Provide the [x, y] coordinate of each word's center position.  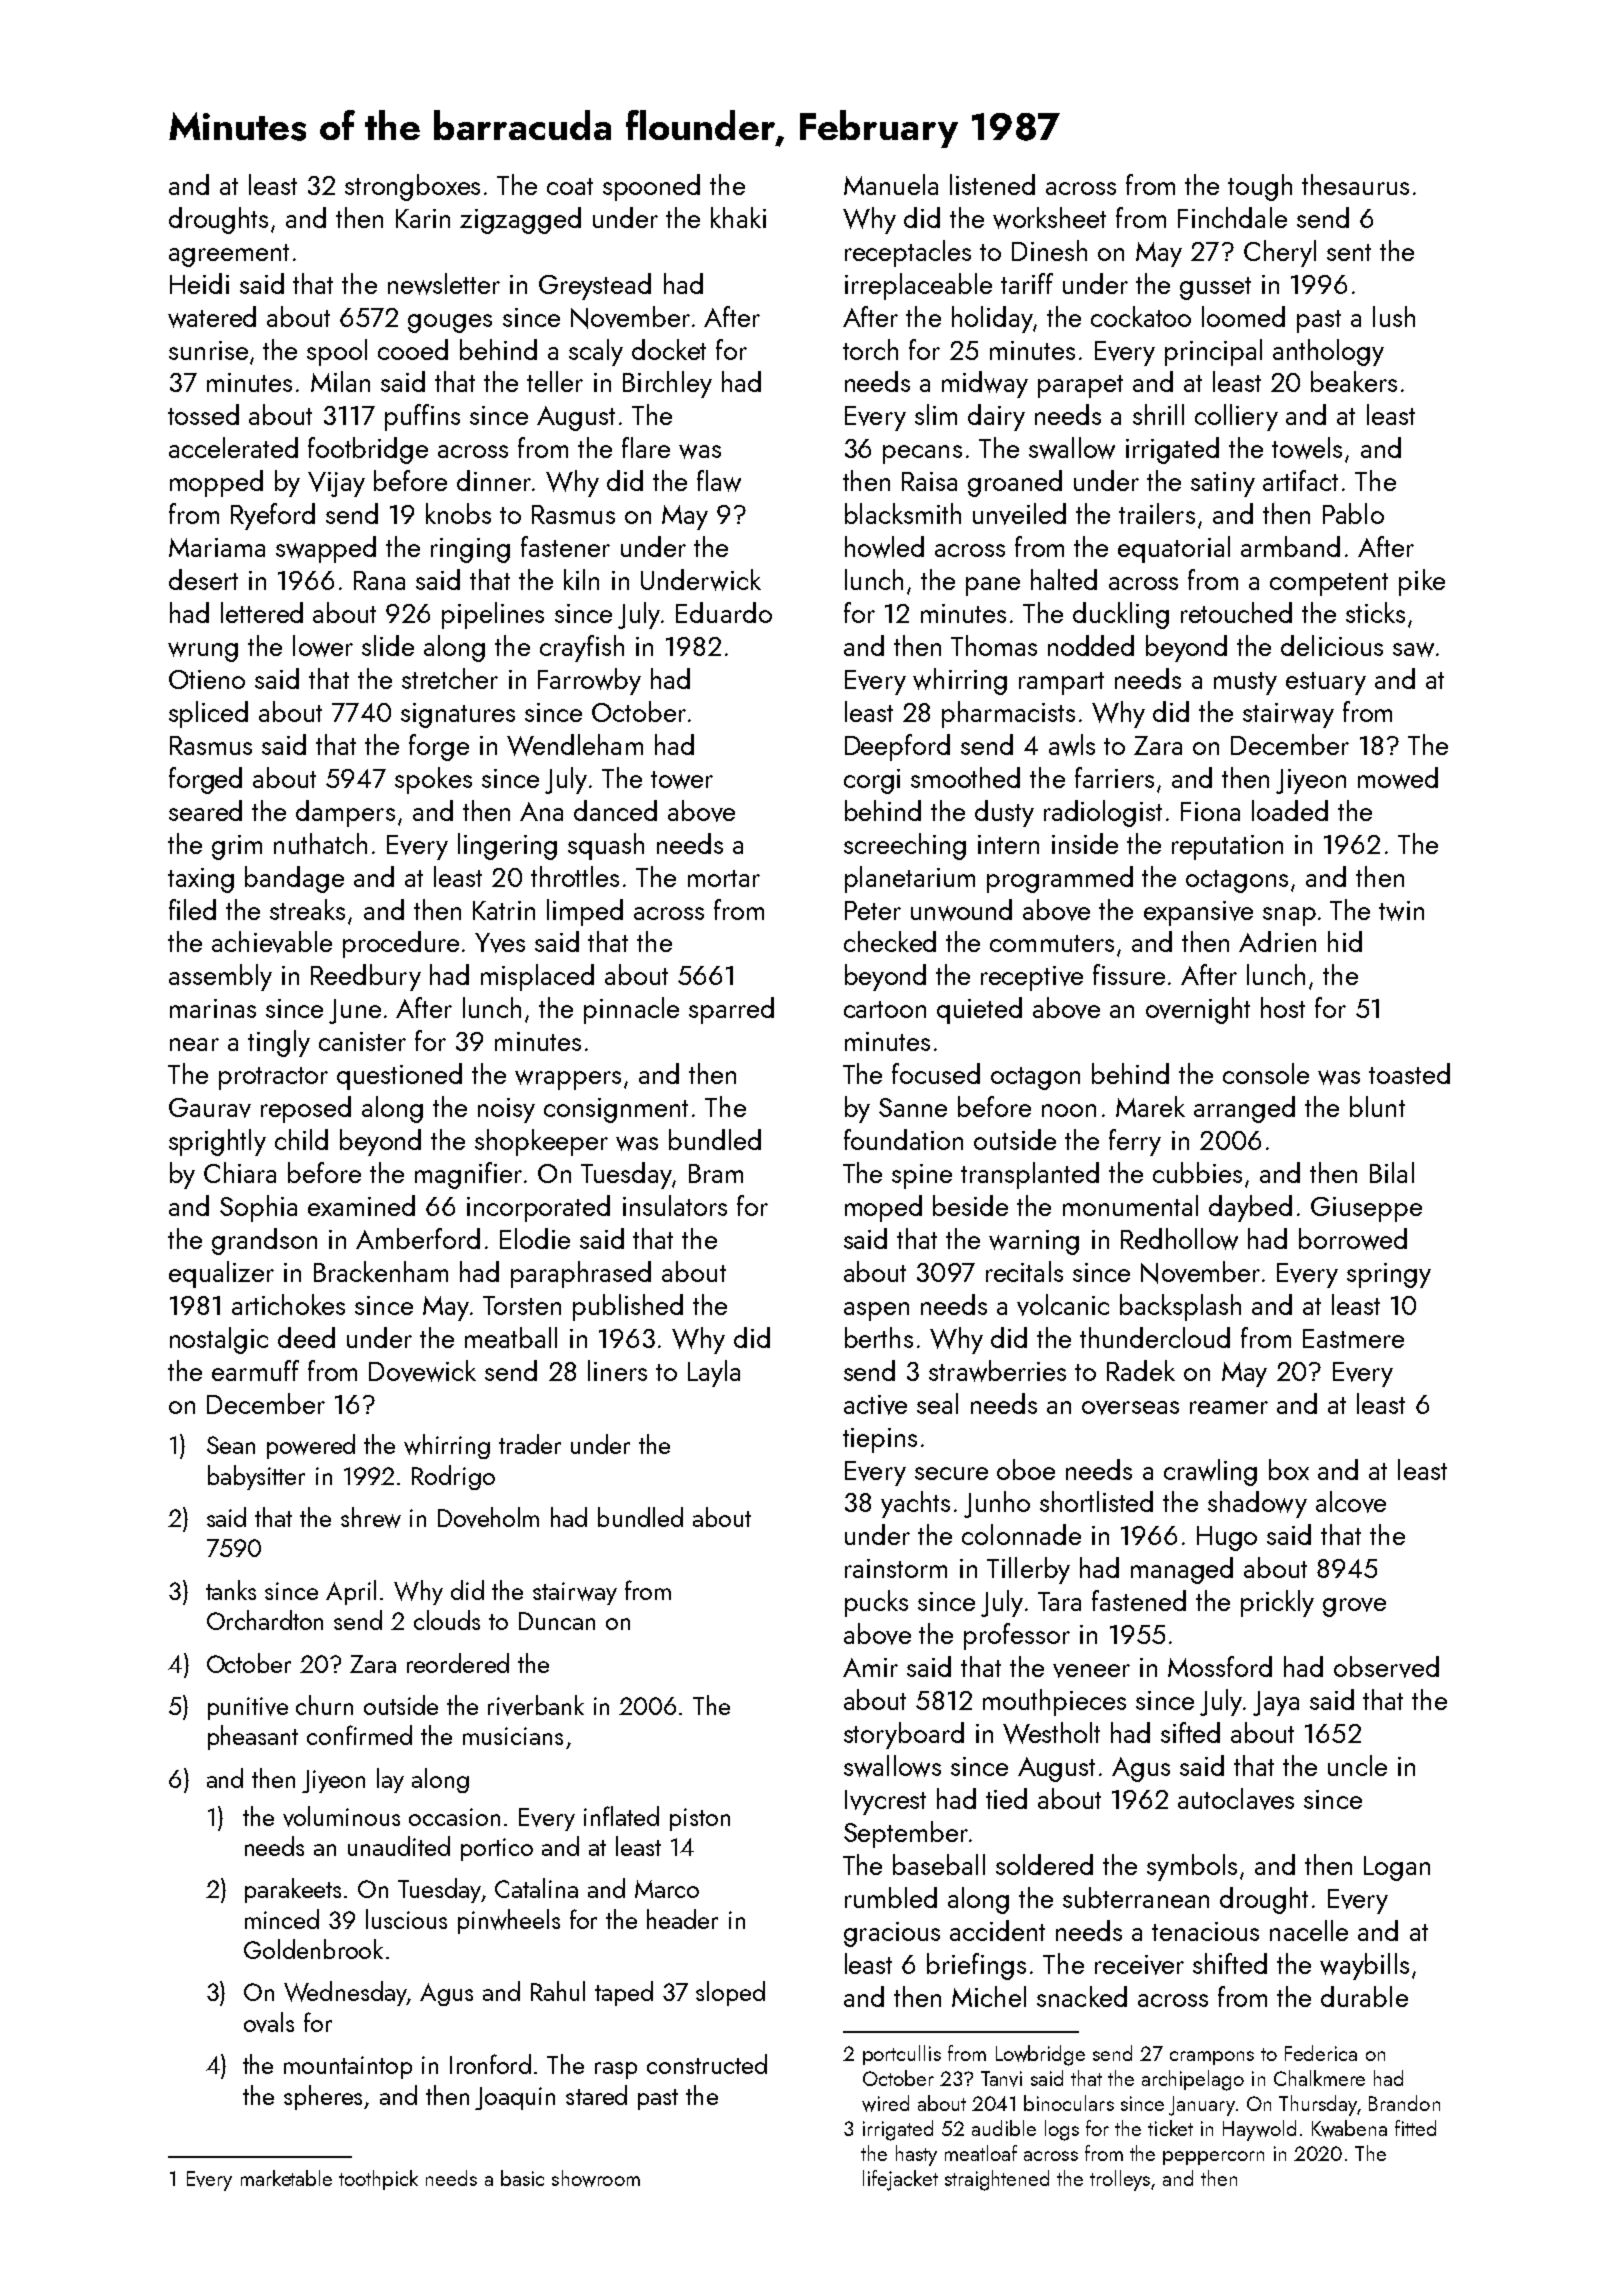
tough [1260, 187]
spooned [651, 187]
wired [885, 2103]
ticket [1170, 2128]
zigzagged [520, 220]
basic [522, 2178]
